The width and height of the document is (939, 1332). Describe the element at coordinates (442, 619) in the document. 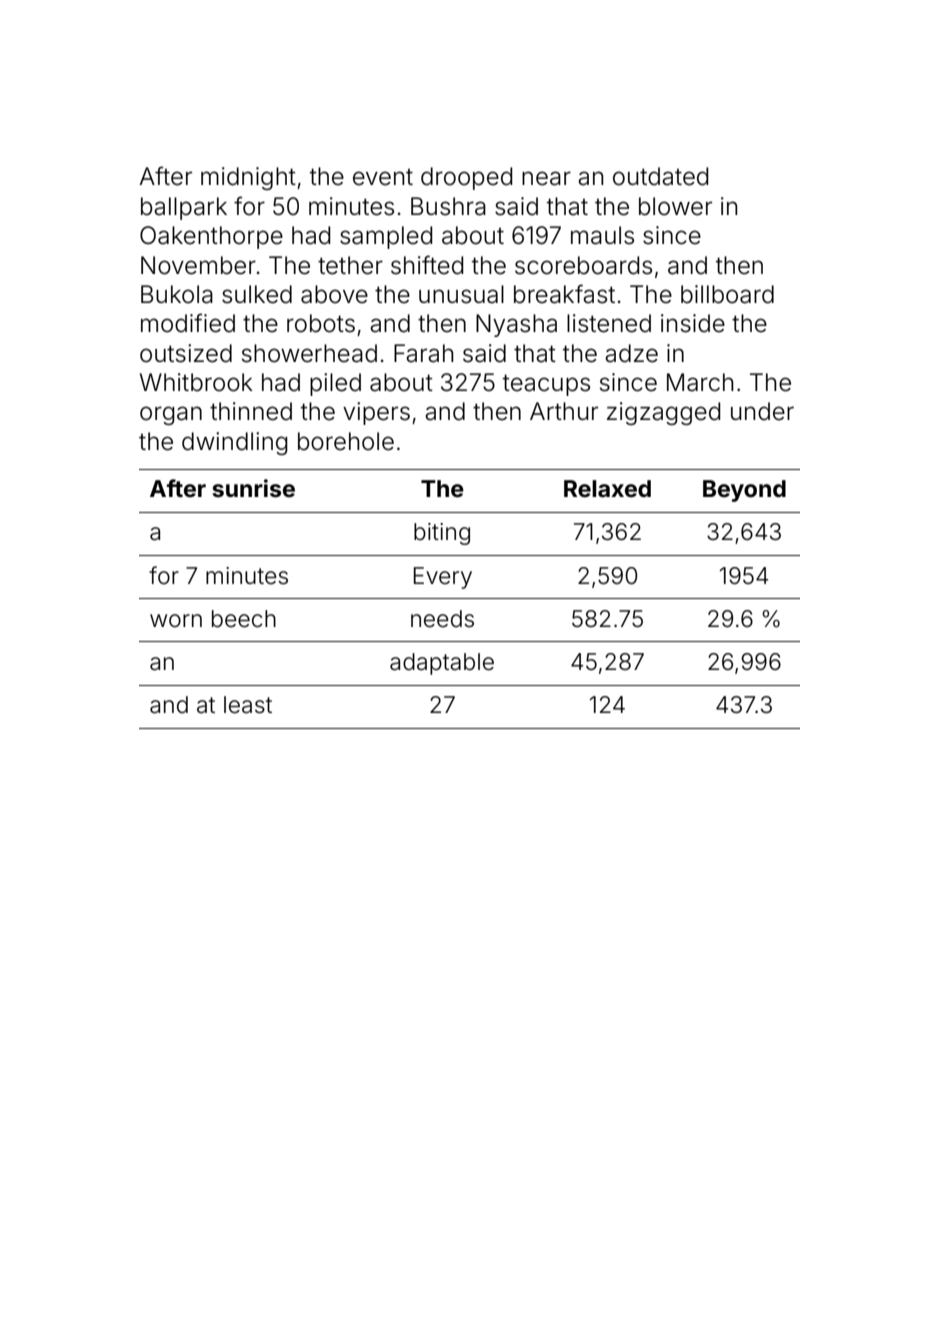

I see `needs` at that location.
